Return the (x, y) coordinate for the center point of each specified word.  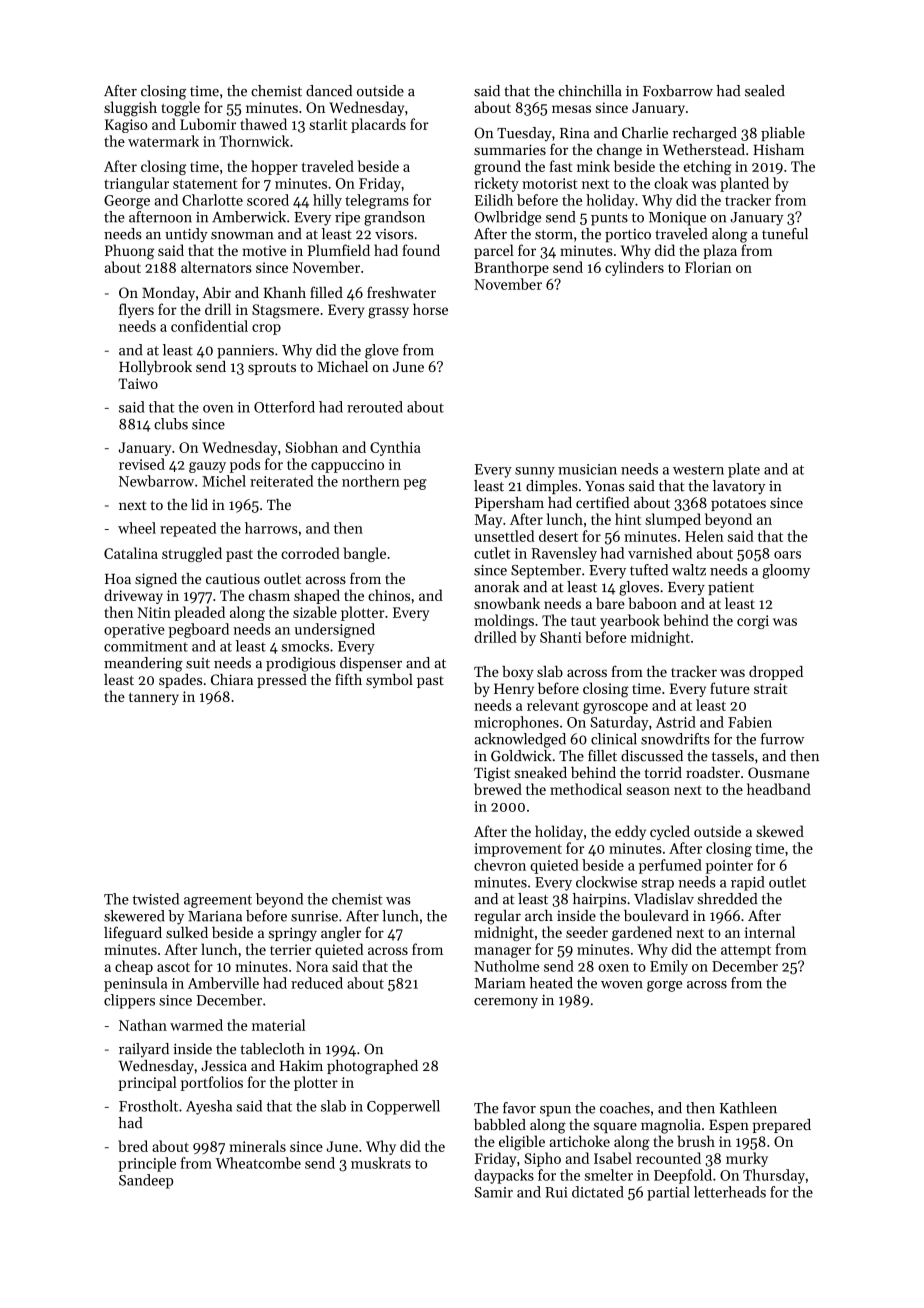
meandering (143, 664)
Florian (708, 267)
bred (133, 1146)
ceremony (506, 1003)
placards (378, 125)
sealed (765, 91)
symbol (389, 681)
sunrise (314, 916)
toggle (180, 109)
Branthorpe (511, 268)
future (730, 688)
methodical (586, 789)
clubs (171, 424)
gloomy (786, 571)
